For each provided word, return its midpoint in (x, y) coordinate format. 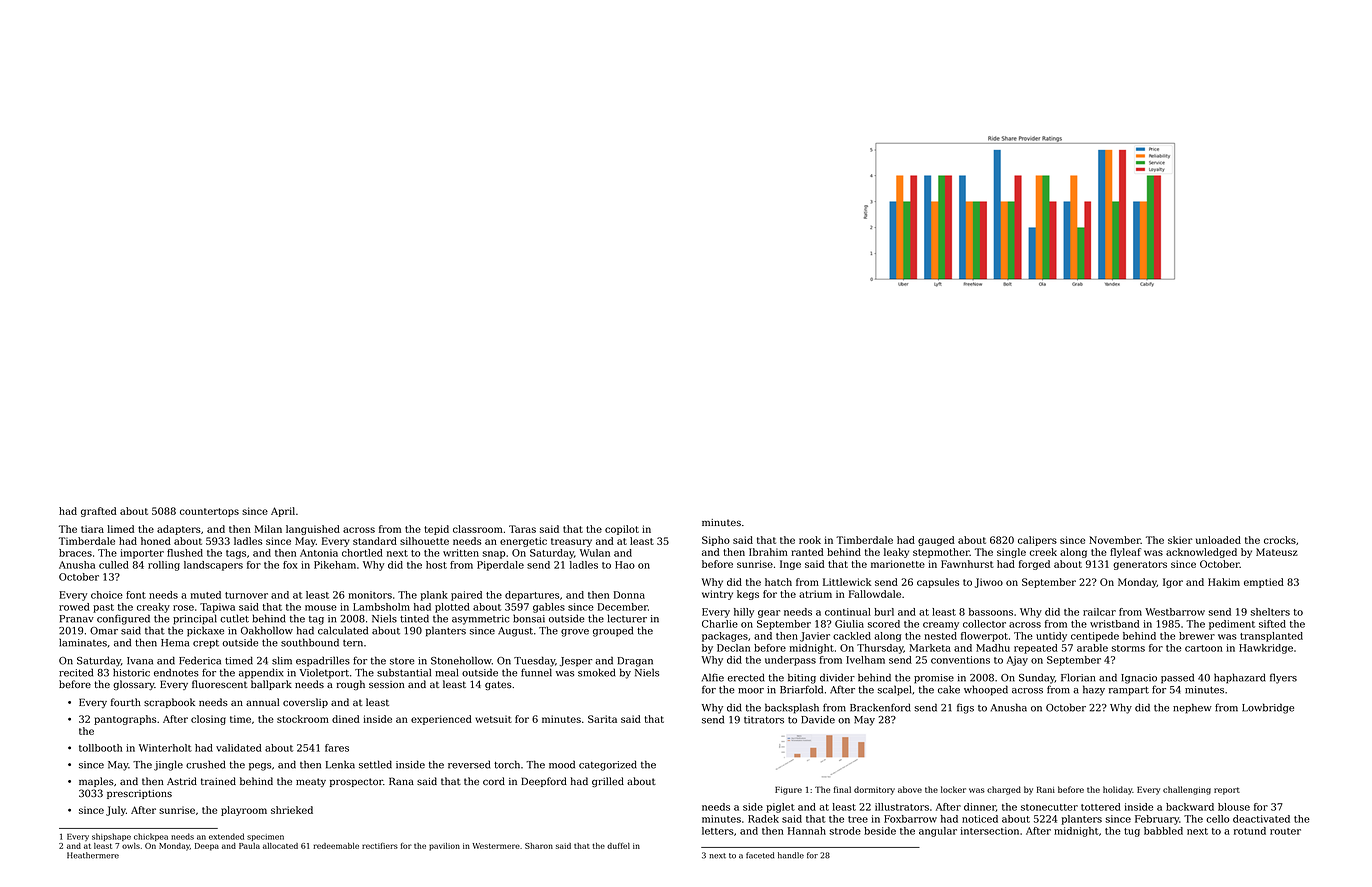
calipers (1037, 541)
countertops (209, 512)
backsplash (792, 708)
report (1227, 791)
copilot (622, 530)
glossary (134, 685)
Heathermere (93, 855)
